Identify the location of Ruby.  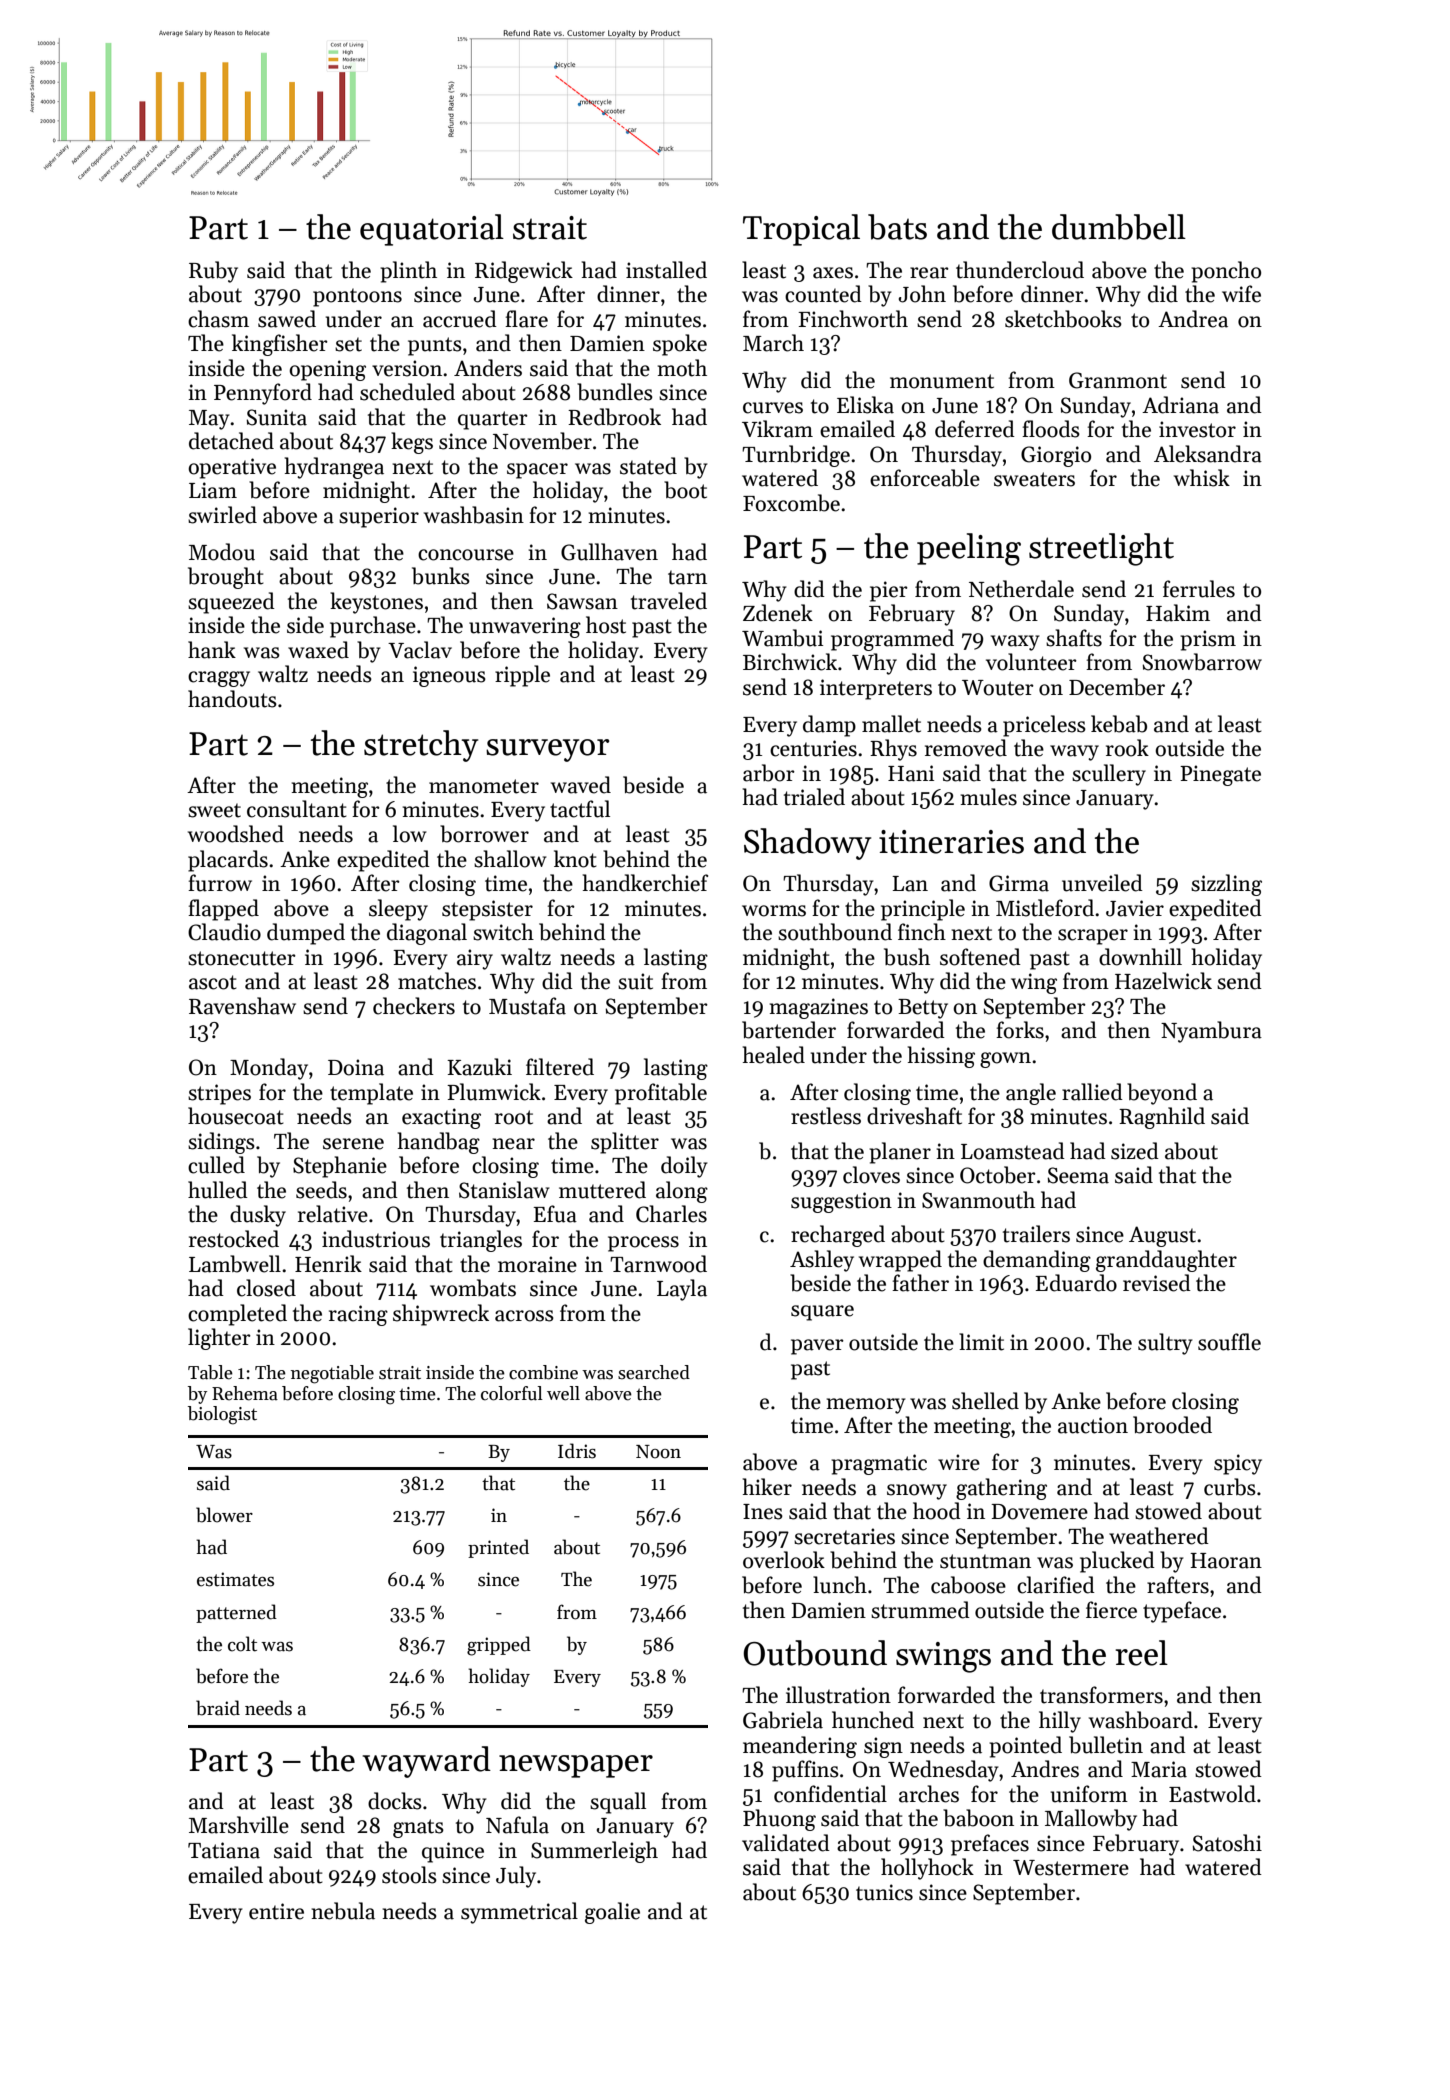
(213, 272).
